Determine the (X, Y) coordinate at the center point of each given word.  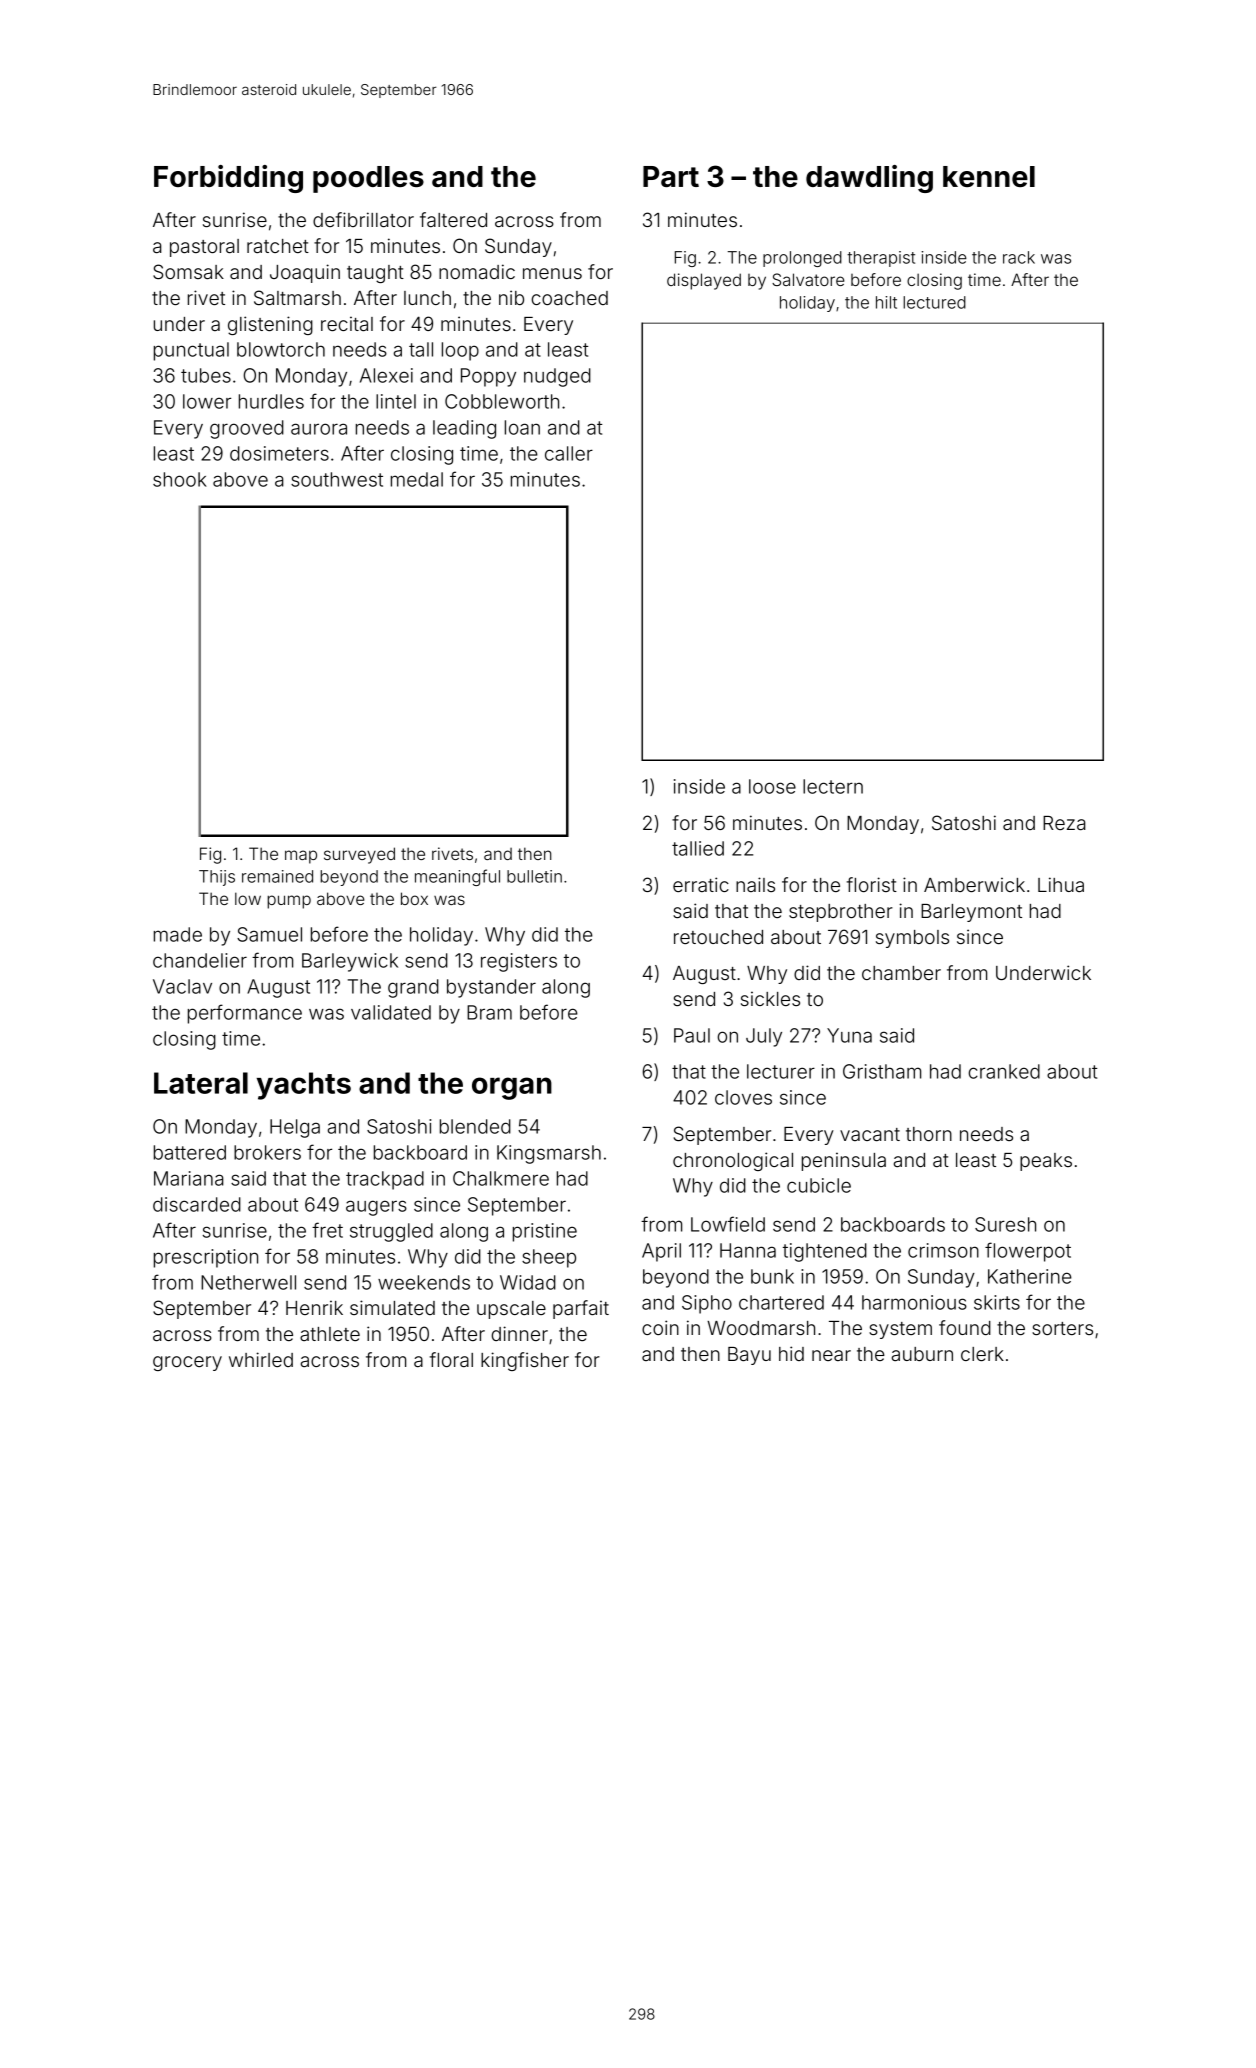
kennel (989, 176)
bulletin (534, 876)
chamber (901, 973)
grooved (247, 429)
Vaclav (182, 986)
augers (376, 1208)
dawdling (869, 179)
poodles (368, 179)
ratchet (278, 246)
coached (569, 298)
